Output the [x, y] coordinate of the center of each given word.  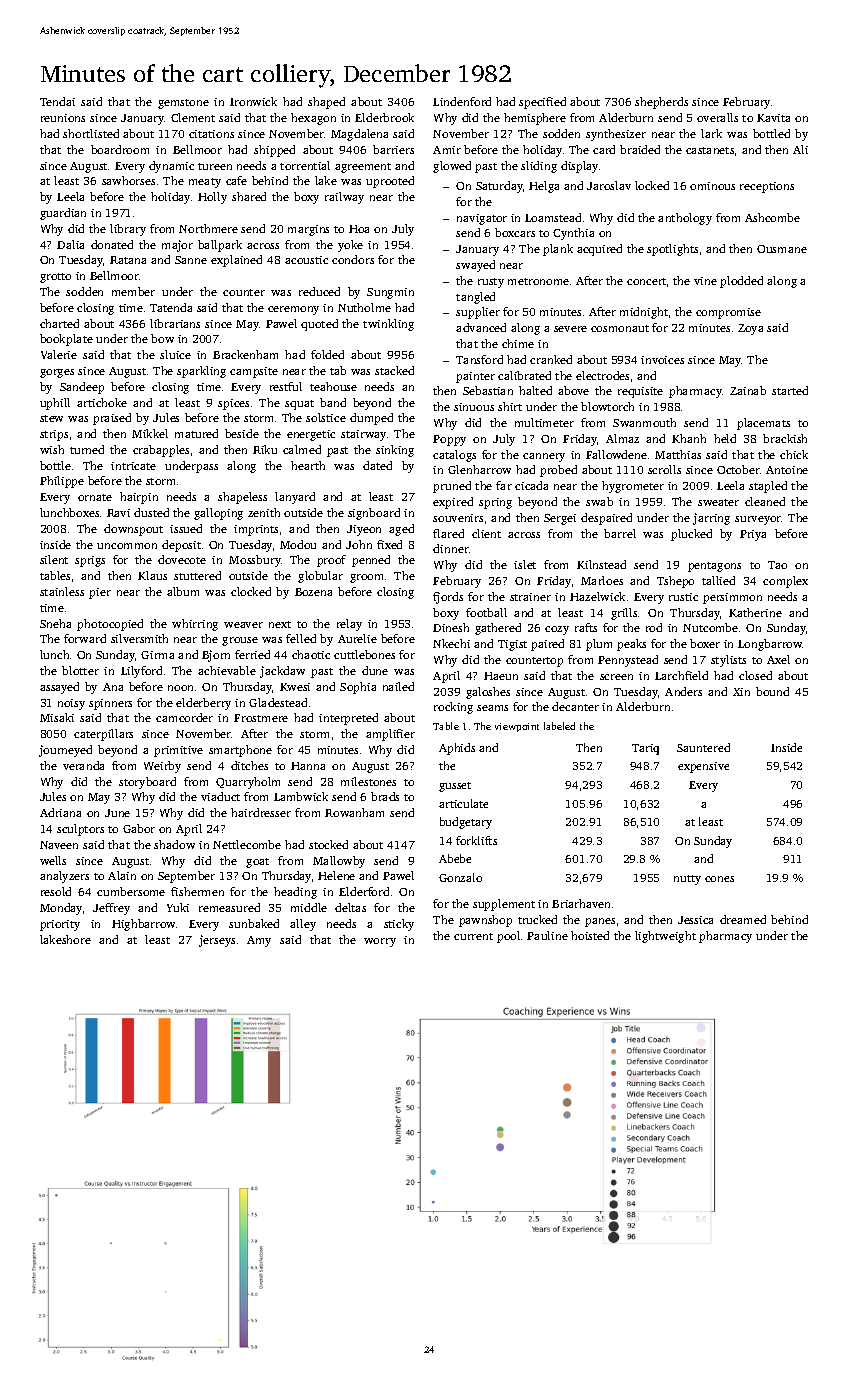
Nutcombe [710, 627]
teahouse [333, 386]
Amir [447, 150]
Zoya [750, 329]
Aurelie [357, 638]
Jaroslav [609, 185]
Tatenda [171, 307]
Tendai [57, 101]
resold [56, 891]
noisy [71, 704]
